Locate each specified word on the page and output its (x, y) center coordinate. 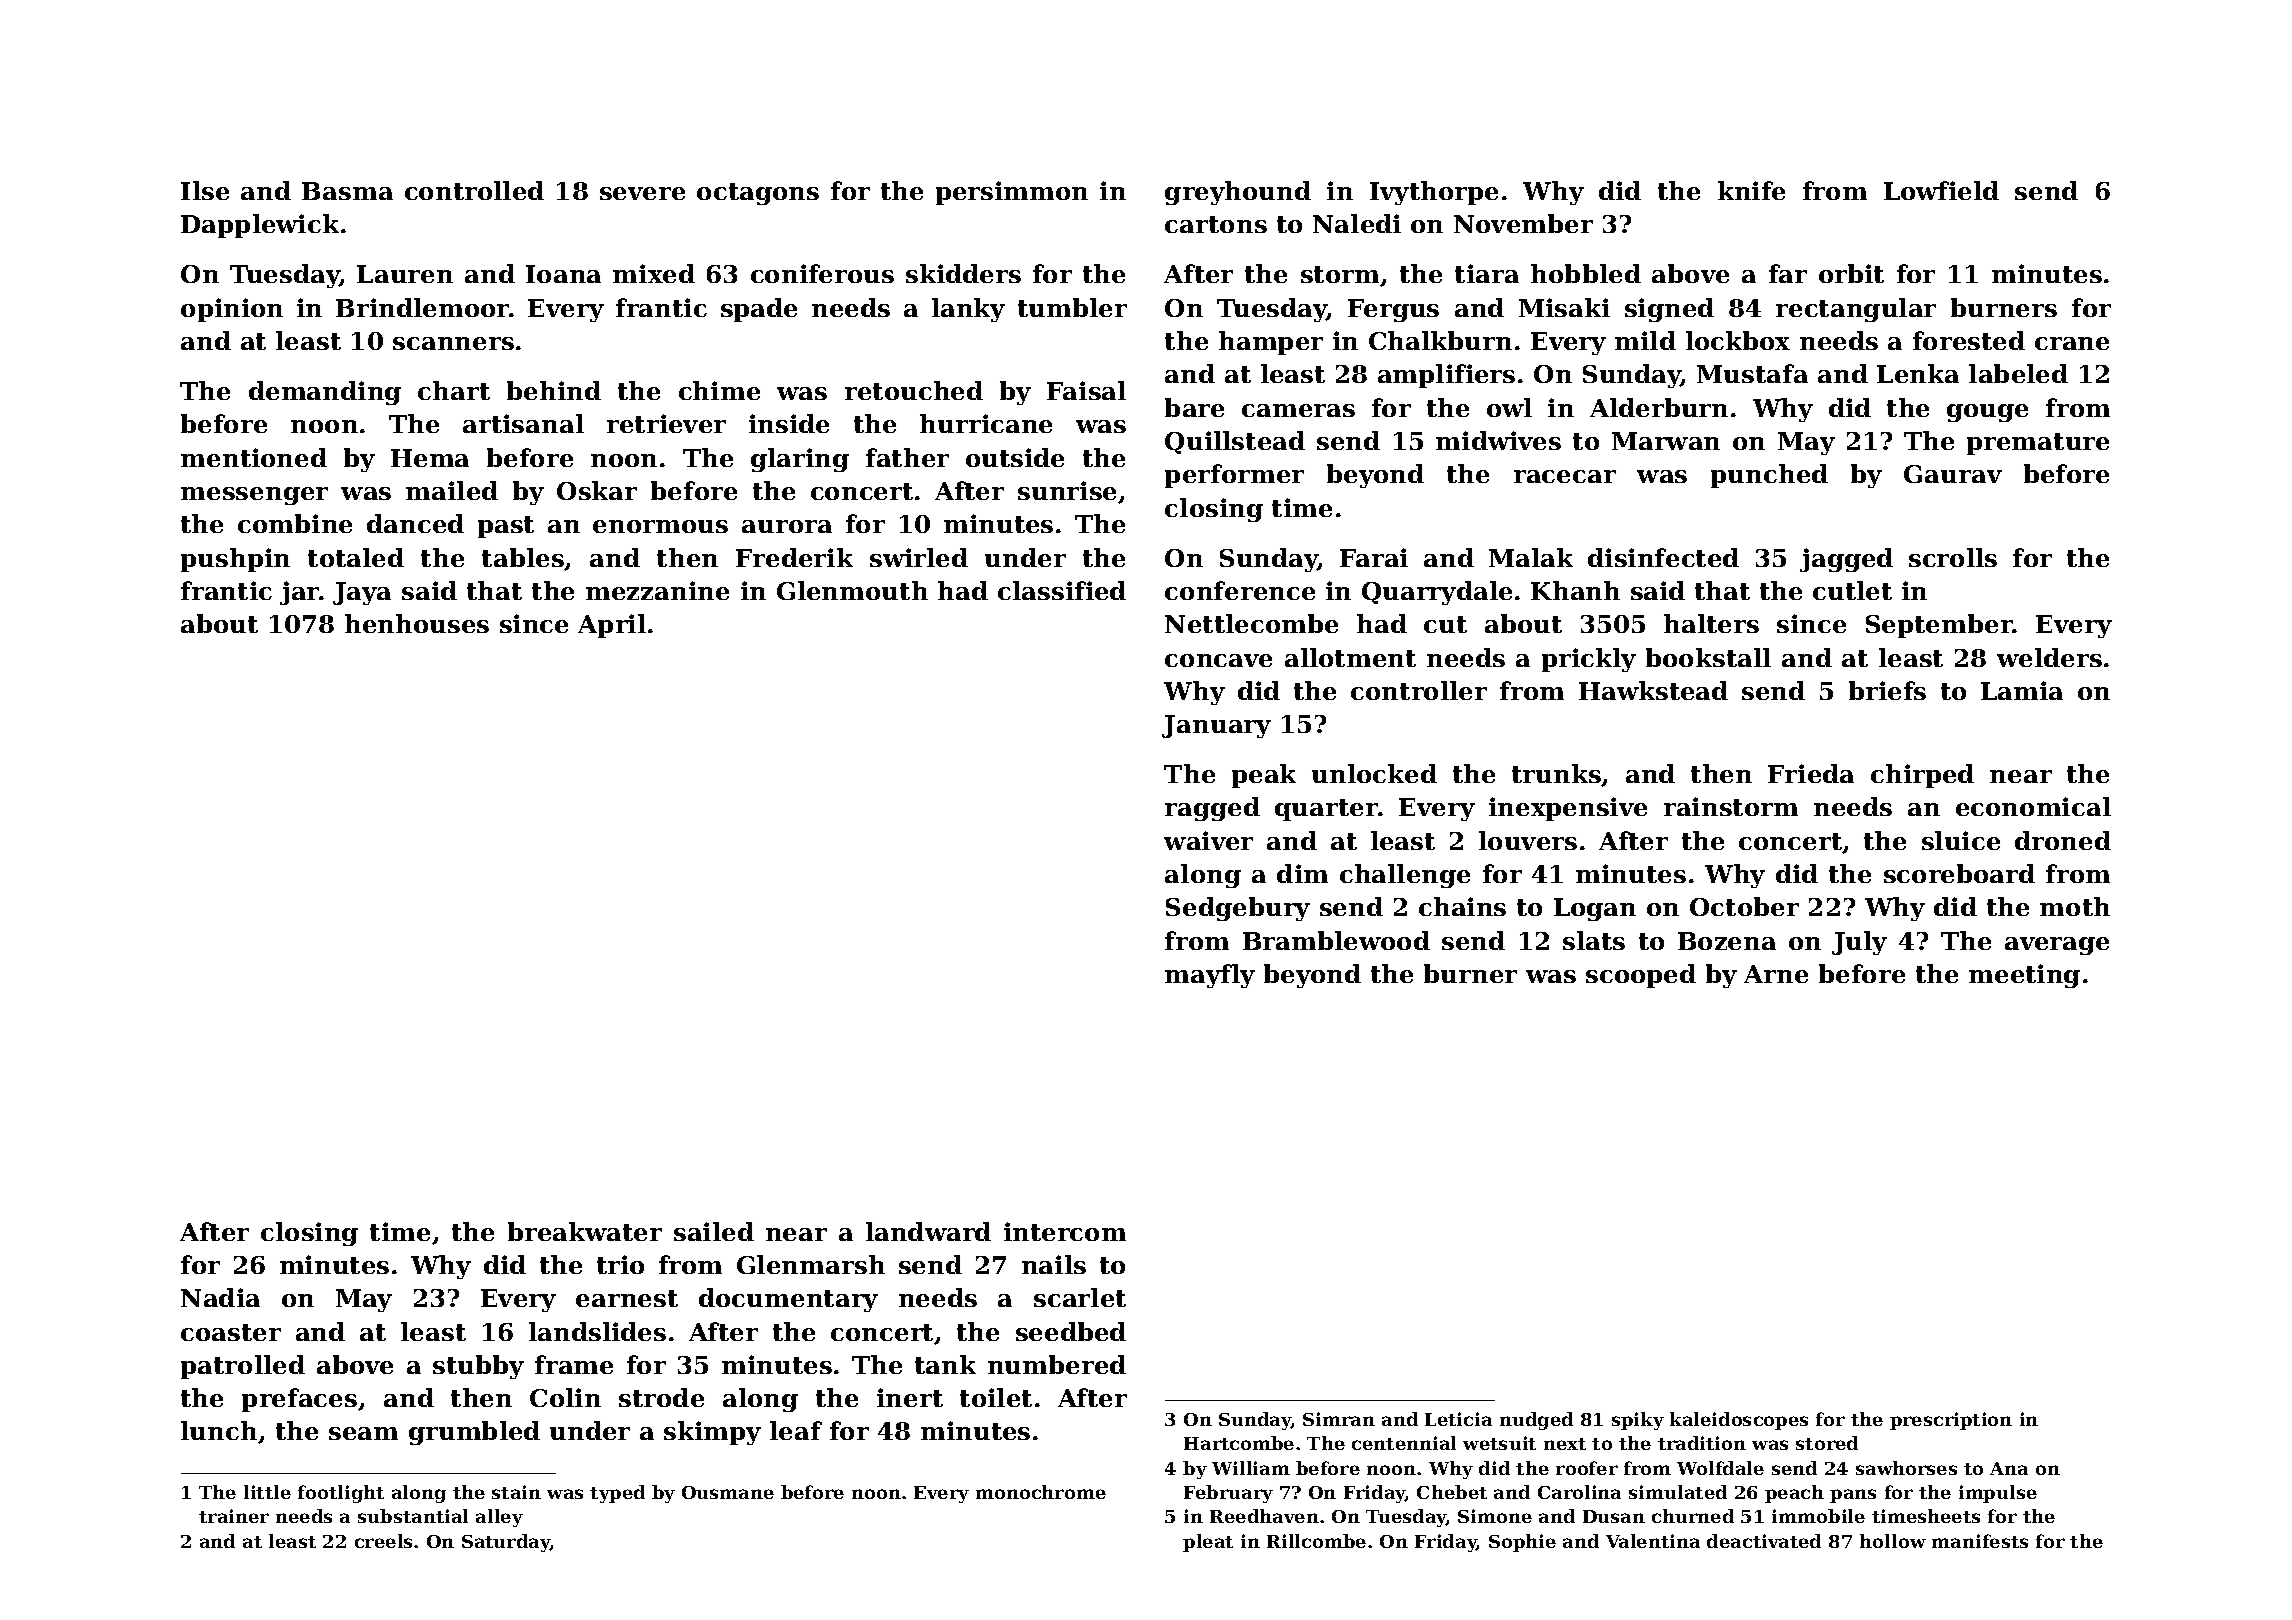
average (2057, 946)
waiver (1208, 840)
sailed (714, 1231)
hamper (1271, 343)
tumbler (1072, 307)
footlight (341, 1494)
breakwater (585, 1231)
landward (928, 1231)
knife (1751, 190)
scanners (453, 343)
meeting (2024, 976)
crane (2072, 343)
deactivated (1764, 1541)
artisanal (523, 423)
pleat (1208, 1543)
